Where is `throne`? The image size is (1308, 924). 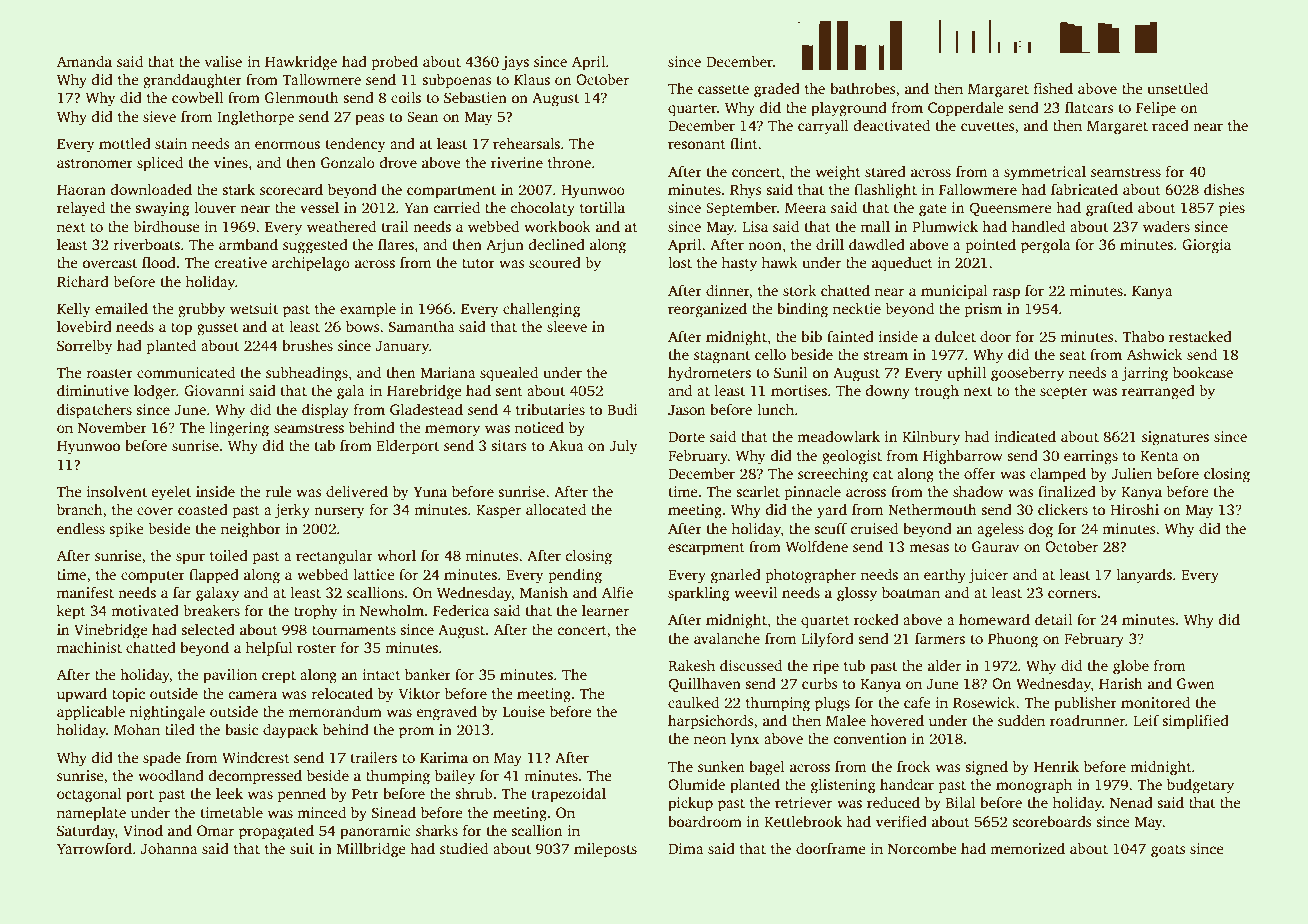
throne is located at coordinates (569, 162).
